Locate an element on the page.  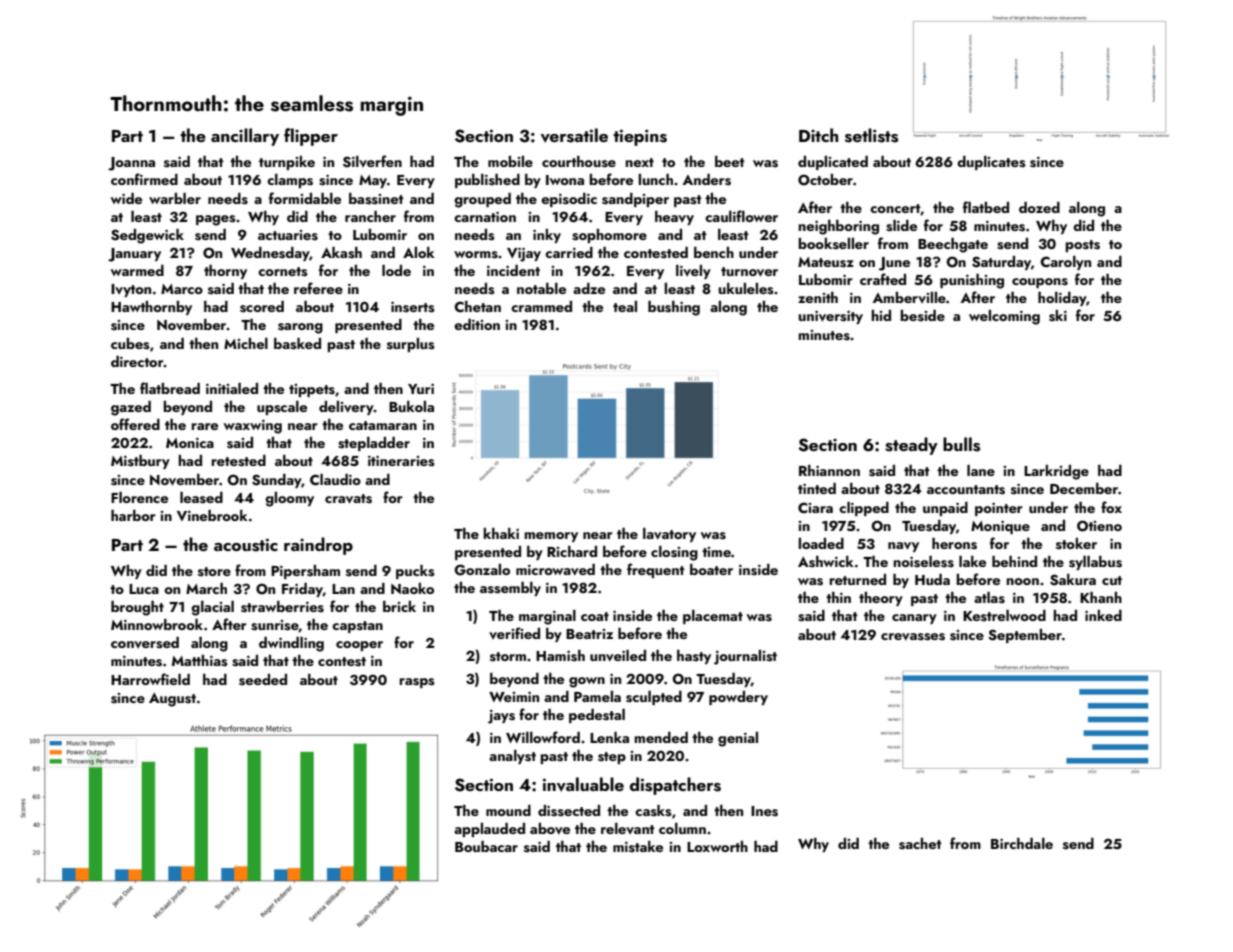
ancillary is located at coordinates (245, 137).
